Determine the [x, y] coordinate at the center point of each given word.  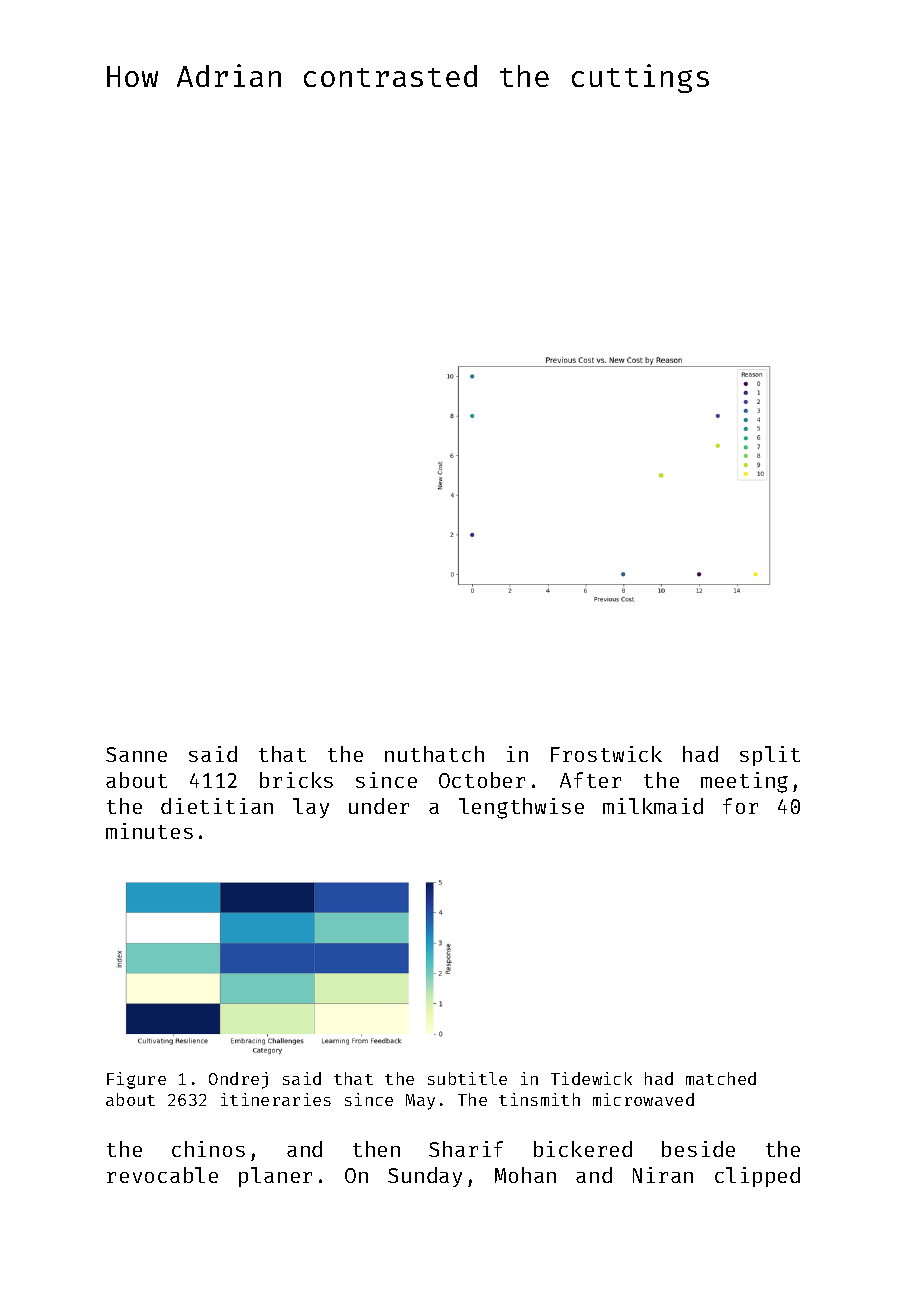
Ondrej [238, 1080]
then [376, 1149]
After [590, 780]
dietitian [217, 806]
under [379, 806]
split [770, 756]
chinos [208, 1149]
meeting [744, 782]
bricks [296, 780]
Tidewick [591, 1078]
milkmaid [653, 806]
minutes [149, 831]
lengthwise [521, 808]
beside [698, 1149]
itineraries [276, 1099]
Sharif [466, 1149]
